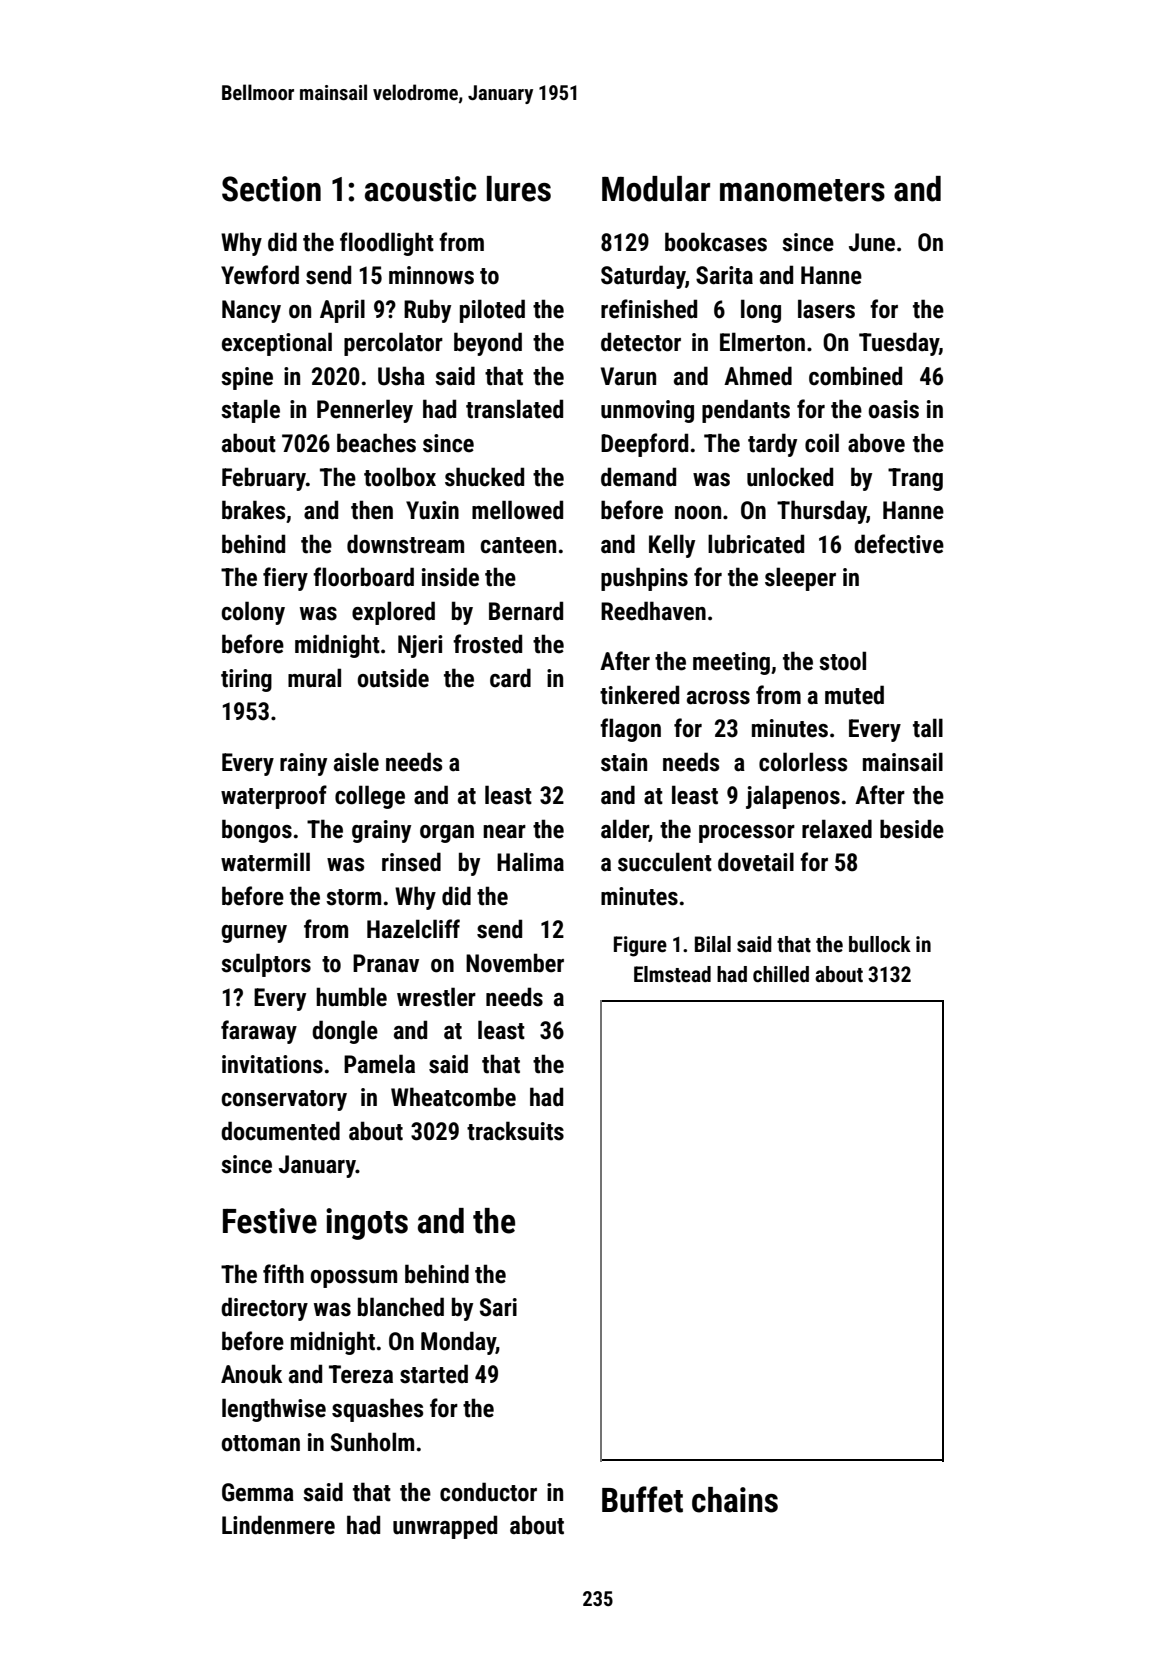 This document has width=1165, height=1654. I want to click on Lindenmere, so click(278, 1525).
